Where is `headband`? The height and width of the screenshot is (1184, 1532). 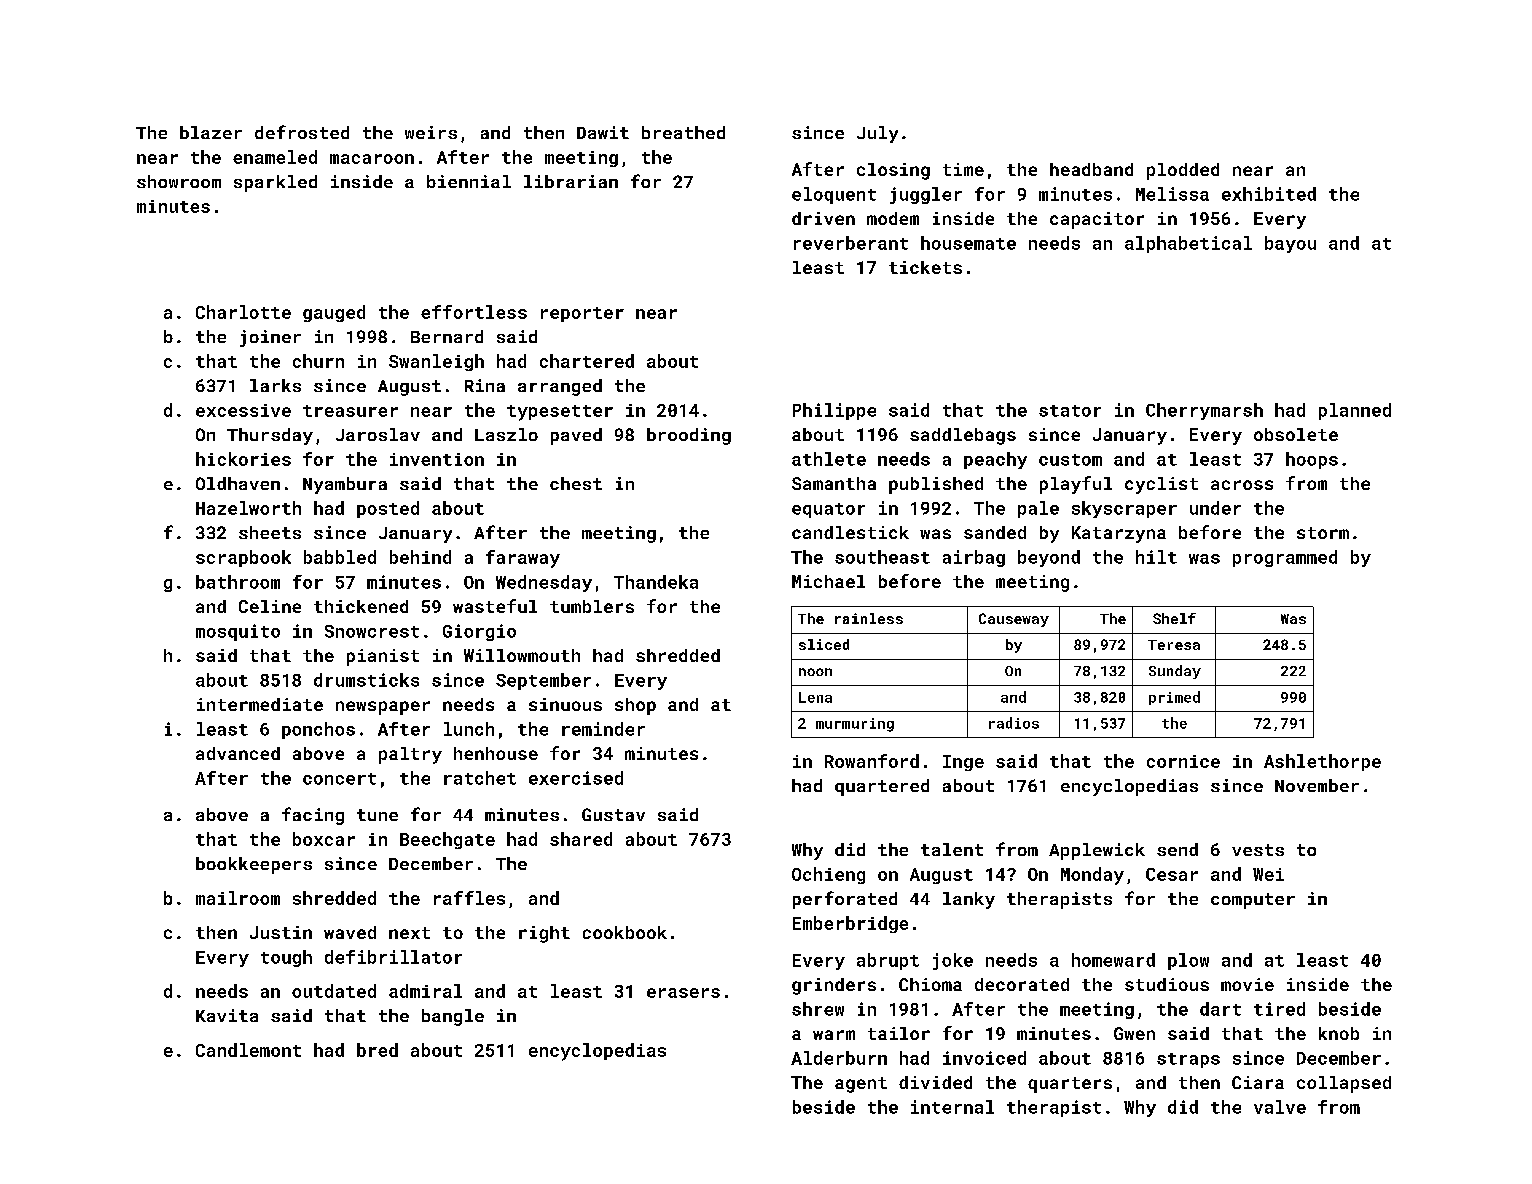
headband is located at coordinates (1091, 169).
